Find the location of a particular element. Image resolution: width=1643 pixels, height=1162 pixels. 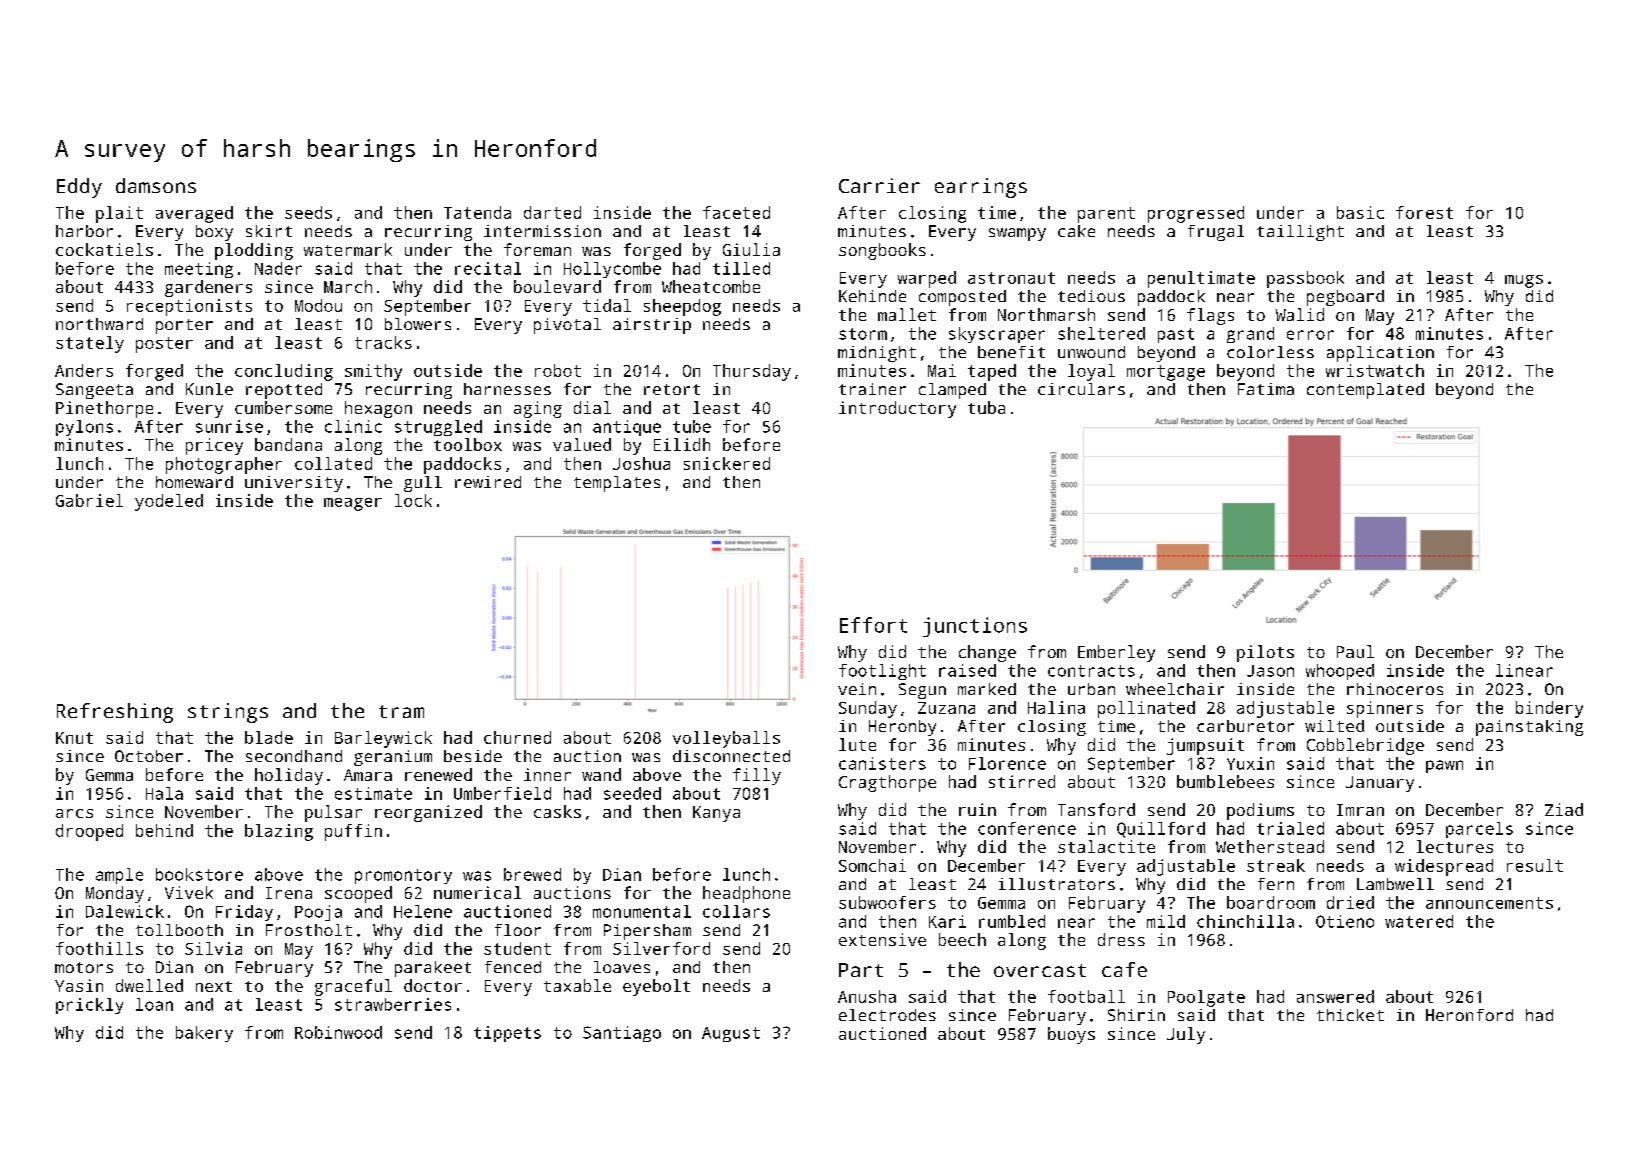

eyebolt is located at coordinates (656, 987).
